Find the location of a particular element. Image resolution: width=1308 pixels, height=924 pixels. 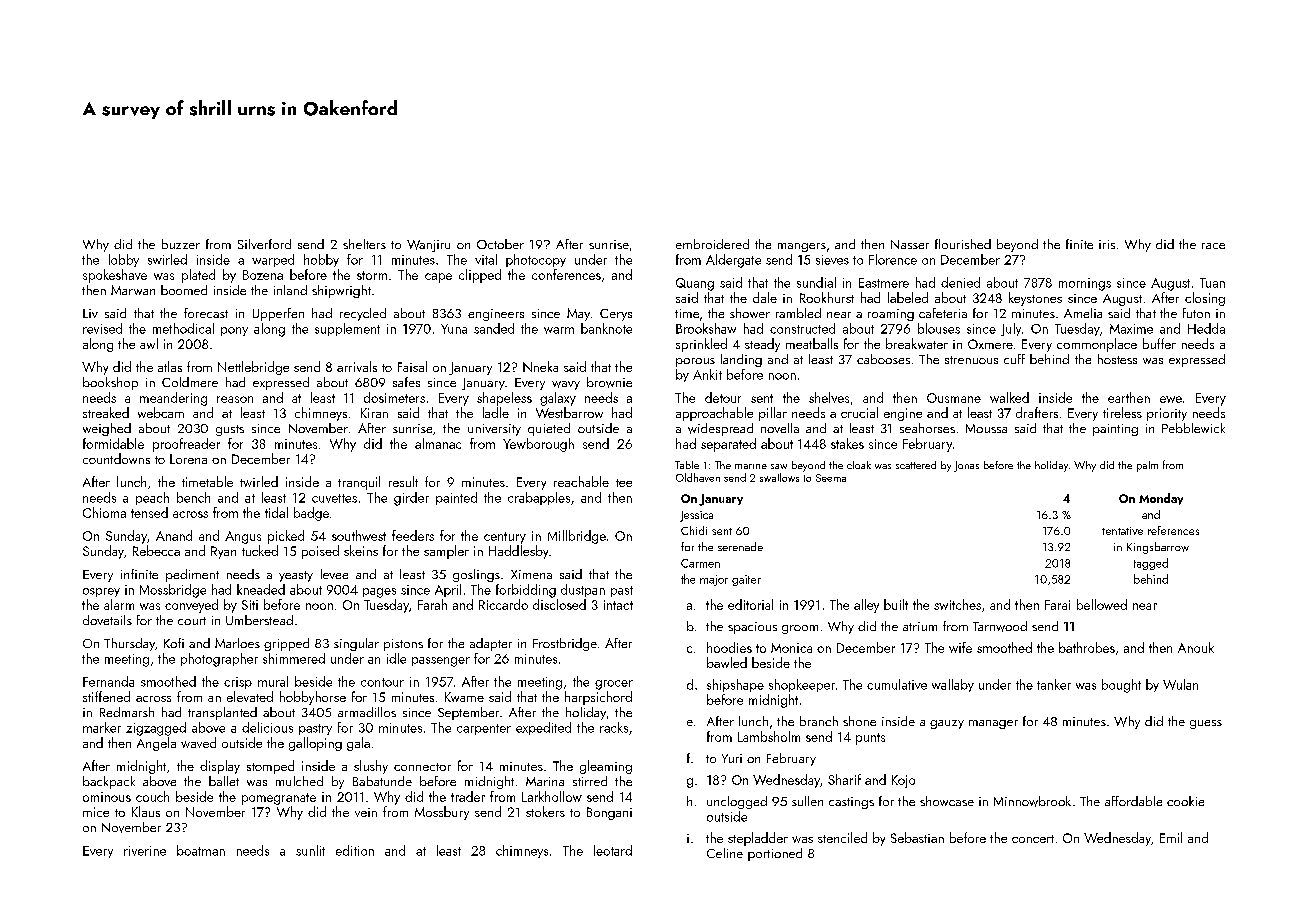

Farah is located at coordinates (432, 604).
